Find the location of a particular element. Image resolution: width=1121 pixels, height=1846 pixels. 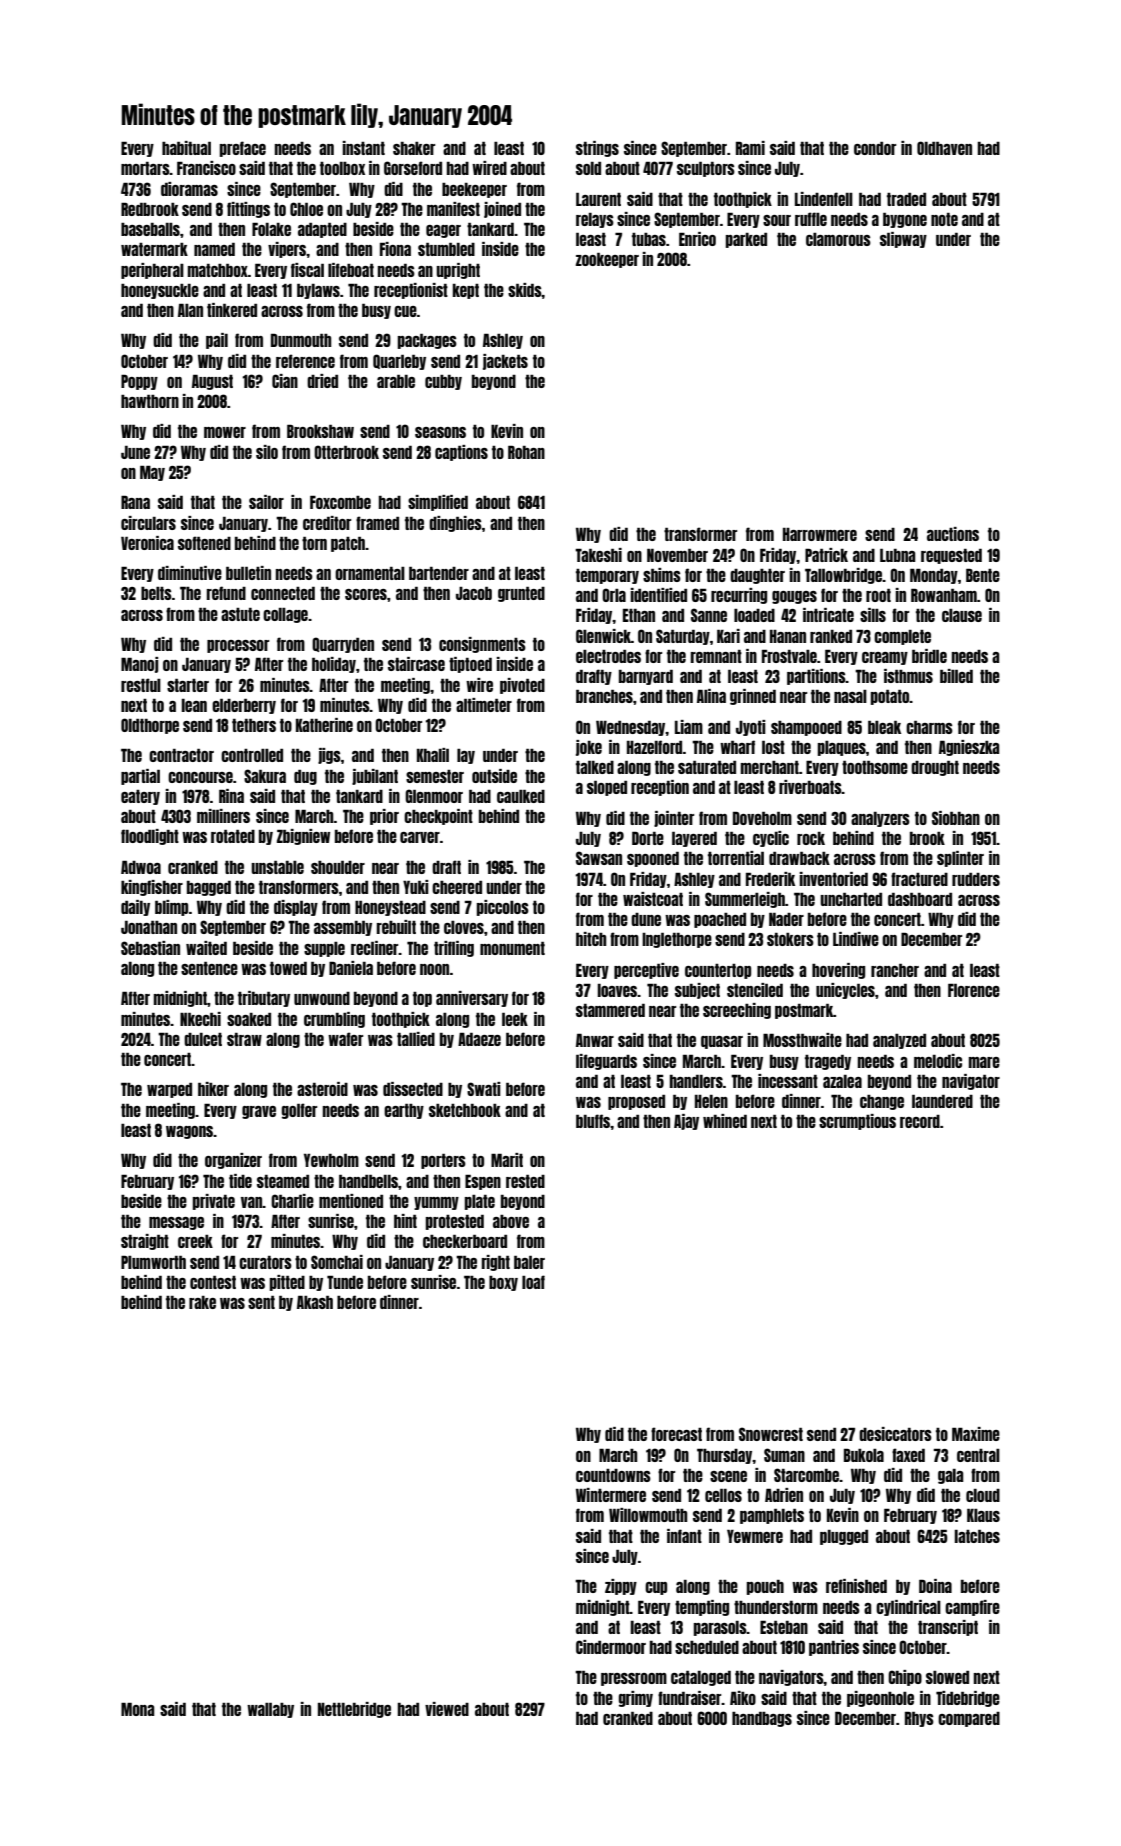

habitual is located at coordinates (186, 148).
